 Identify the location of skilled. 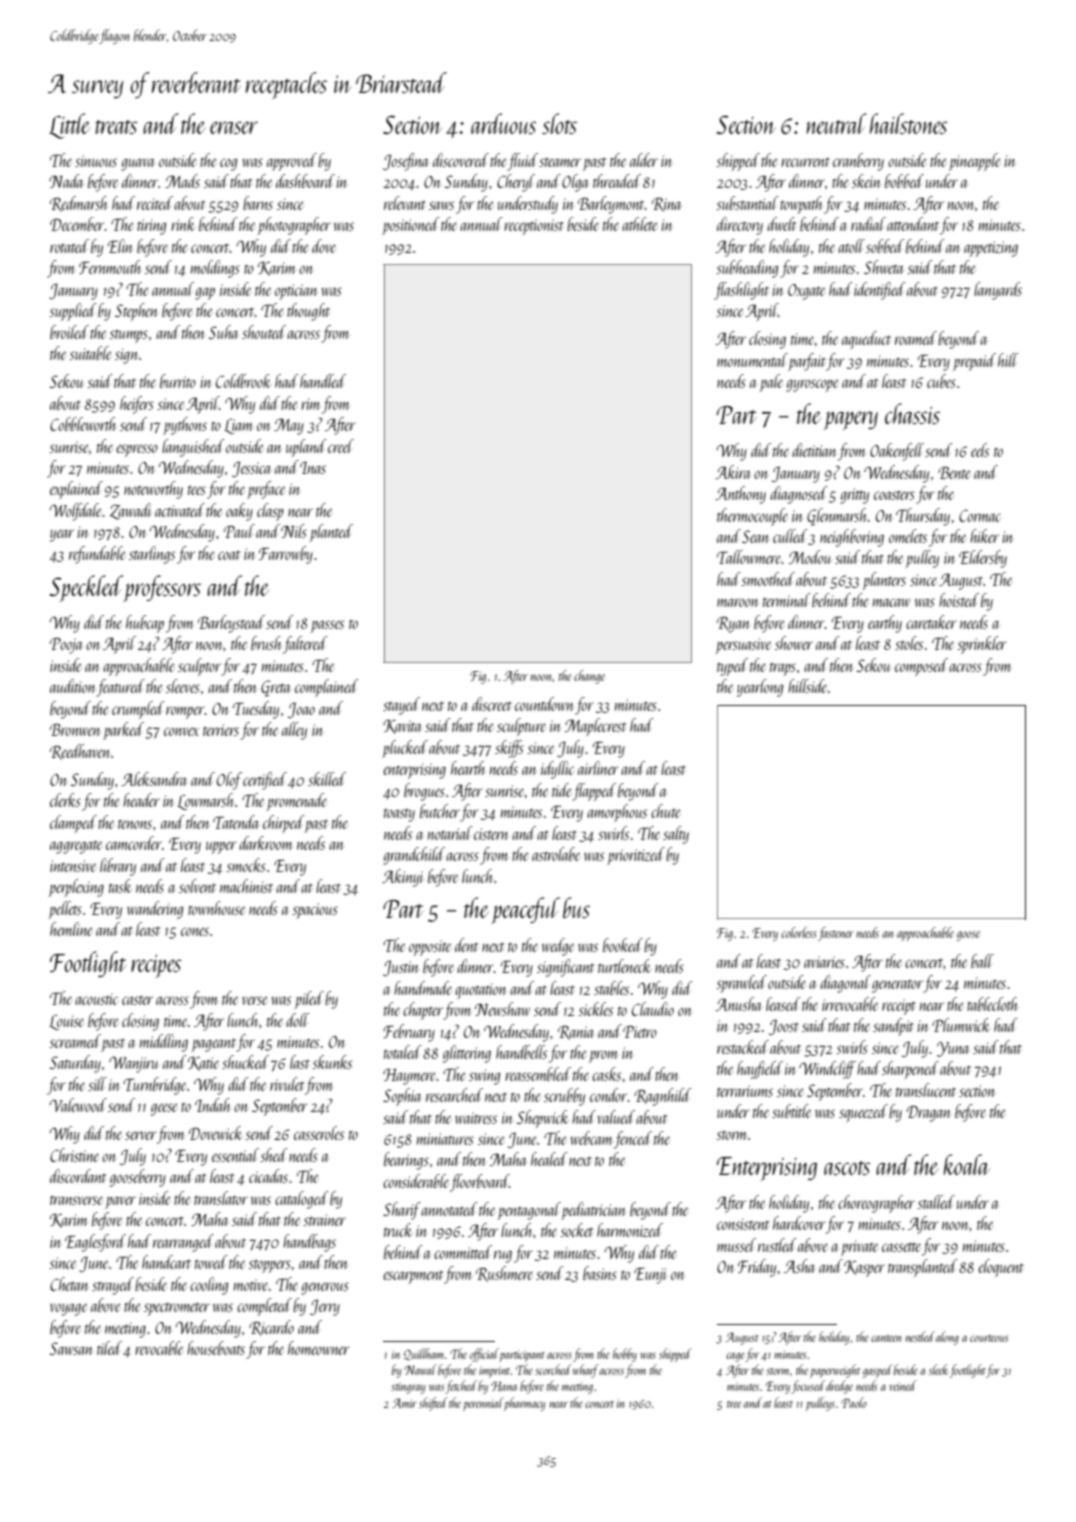
(327, 779).
